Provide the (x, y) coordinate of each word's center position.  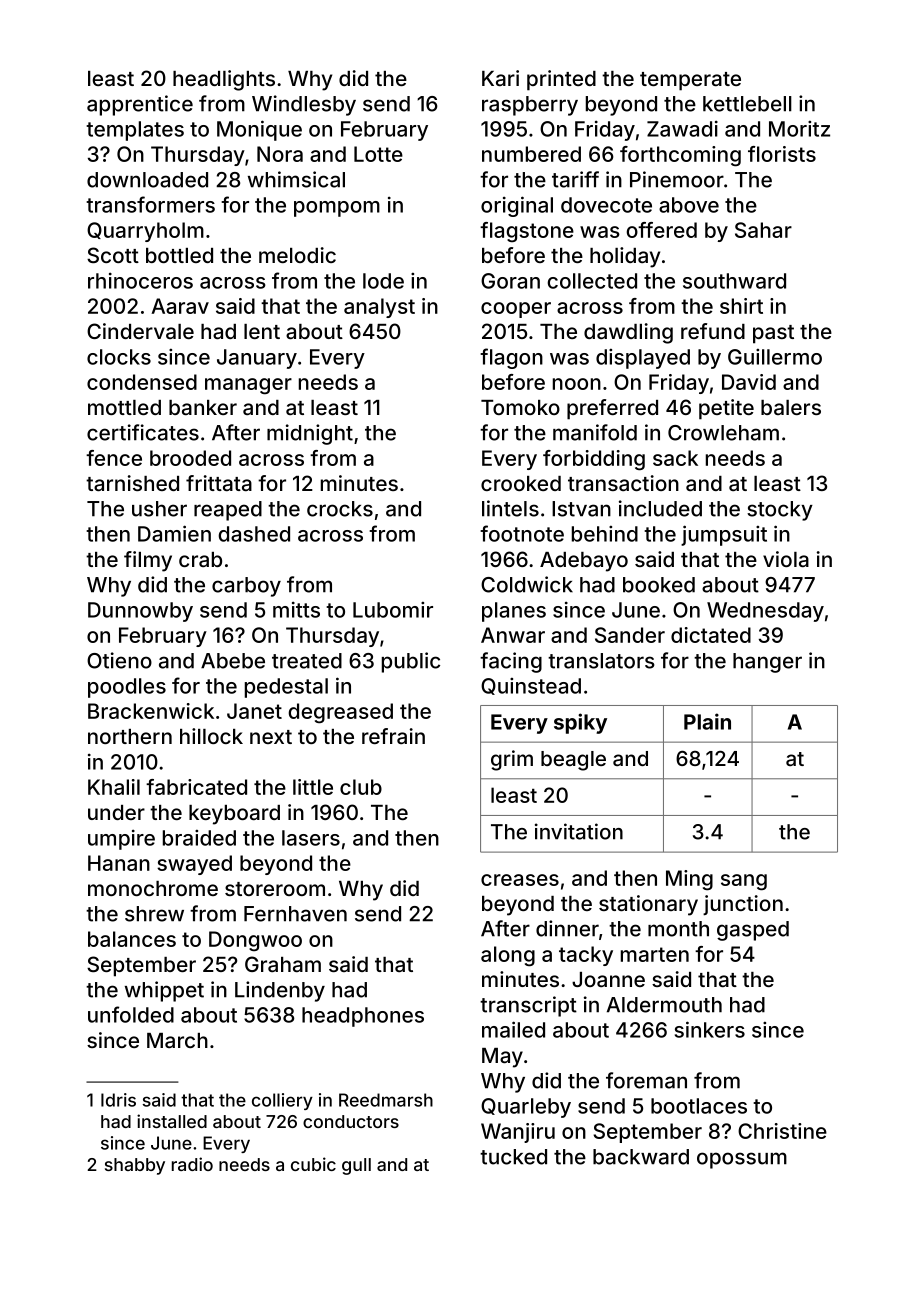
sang (744, 882)
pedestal (286, 688)
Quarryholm (145, 232)
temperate (690, 81)
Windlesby (304, 105)
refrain (393, 736)
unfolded (131, 1014)
